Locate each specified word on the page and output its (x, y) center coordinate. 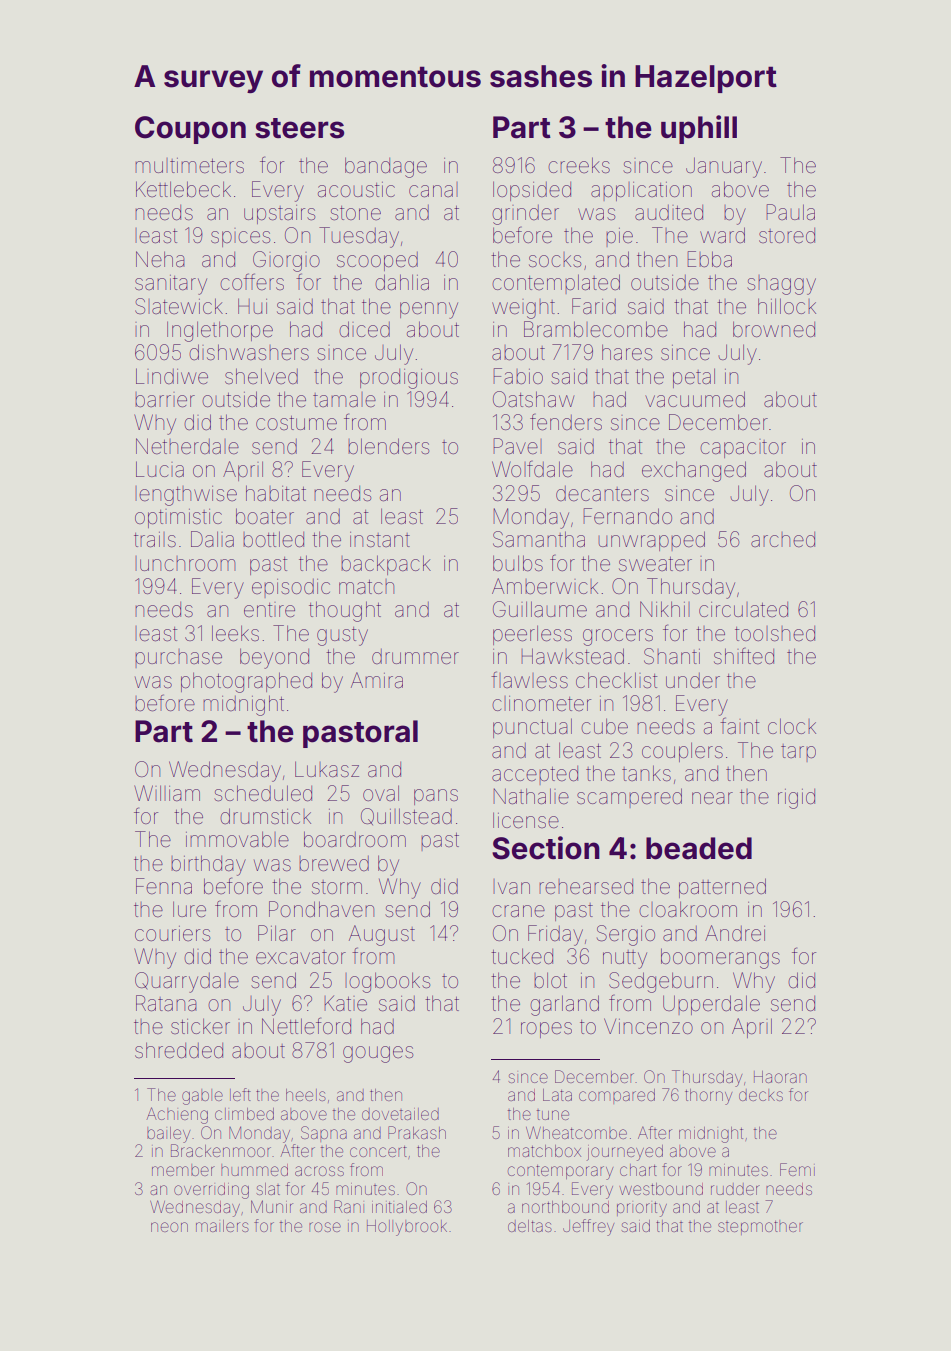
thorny (708, 1097)
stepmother (760, 1227)
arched (783, 540)
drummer (415, 657)
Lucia (160, 469)
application (641, 191)
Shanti (672, 656)
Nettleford (306, 1026)
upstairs (279, 214)
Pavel (517, 446)
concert (378, 1151)
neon (169, 1227)
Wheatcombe (576, 1132)
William (167, 793)
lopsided (532, 191)
